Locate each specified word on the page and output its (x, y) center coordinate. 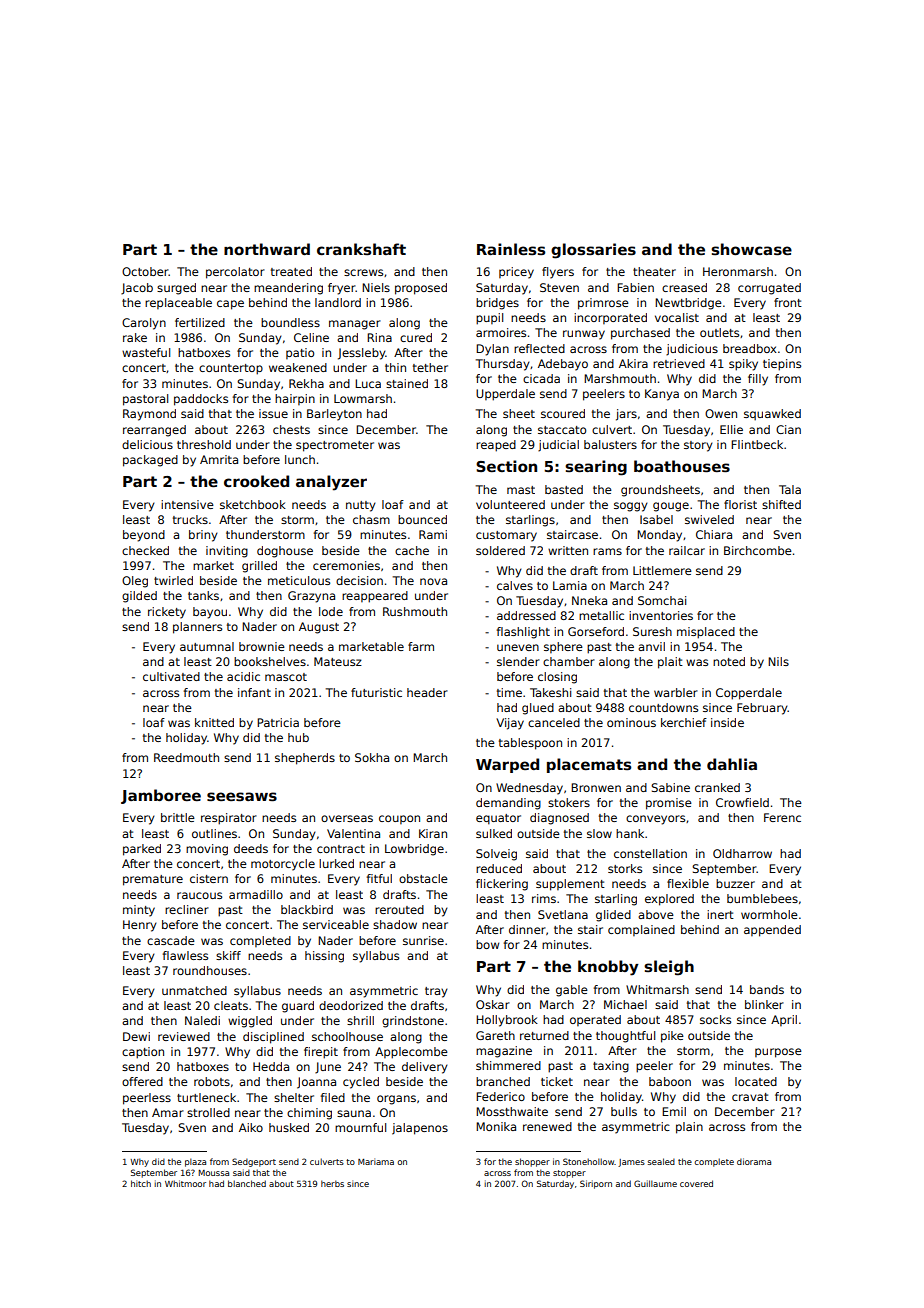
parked (142, 850)
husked (289, 1127)
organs (396, 1100)
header (427, 692)
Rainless (511, 249)
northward (267, 249)
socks (715, 1019)
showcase (751, 249)
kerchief (684, 722)
